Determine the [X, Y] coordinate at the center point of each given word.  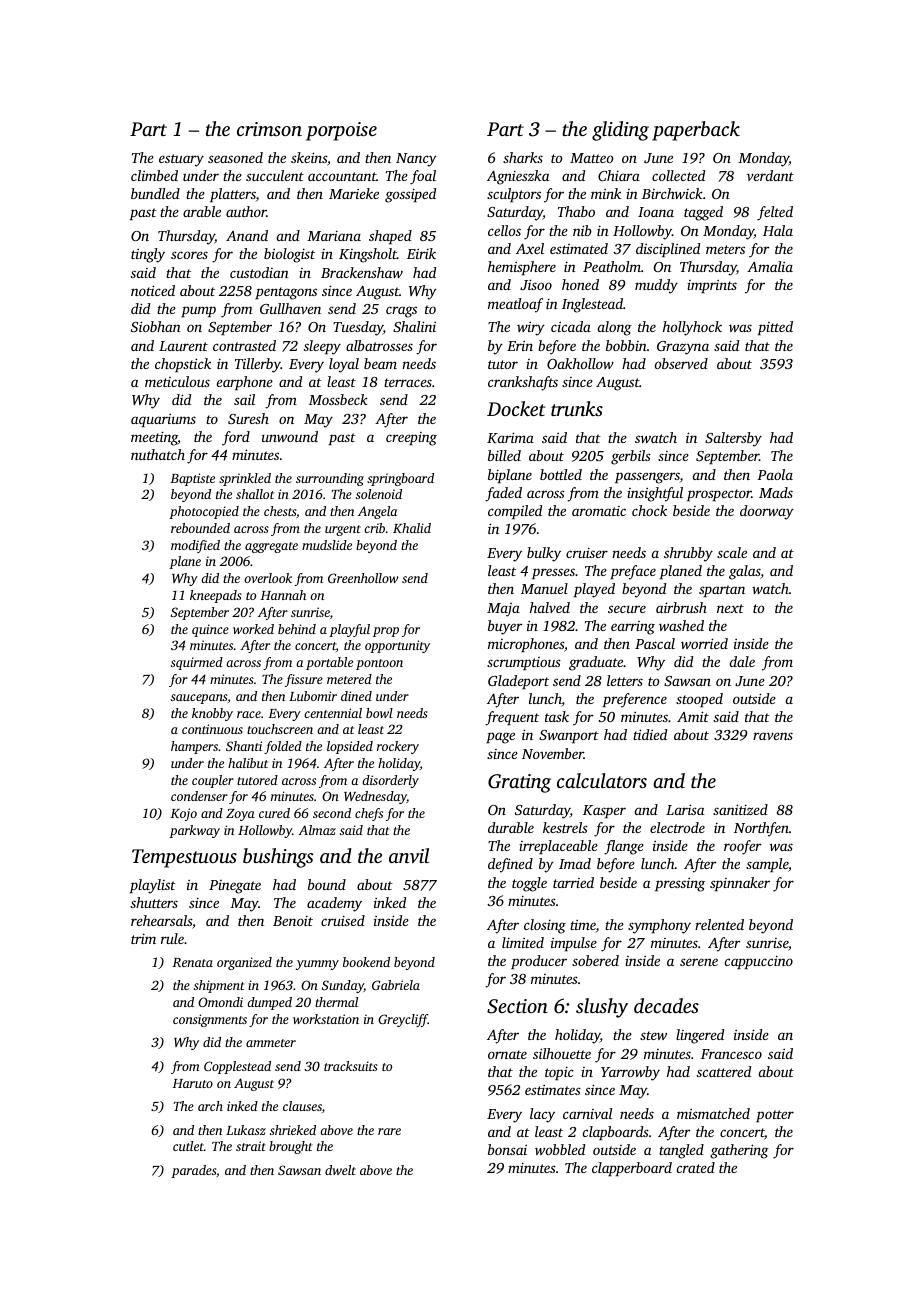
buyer [505, 627]
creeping [411, 439]
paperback [696, 131]
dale [742, 661]
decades [666, 1005]
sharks [523, 157]
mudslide [327, 545]
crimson [269, 129]
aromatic [599, 511]
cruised [343, 920]
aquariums [163, 420]
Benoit [293, 920]
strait [251, 1146]
